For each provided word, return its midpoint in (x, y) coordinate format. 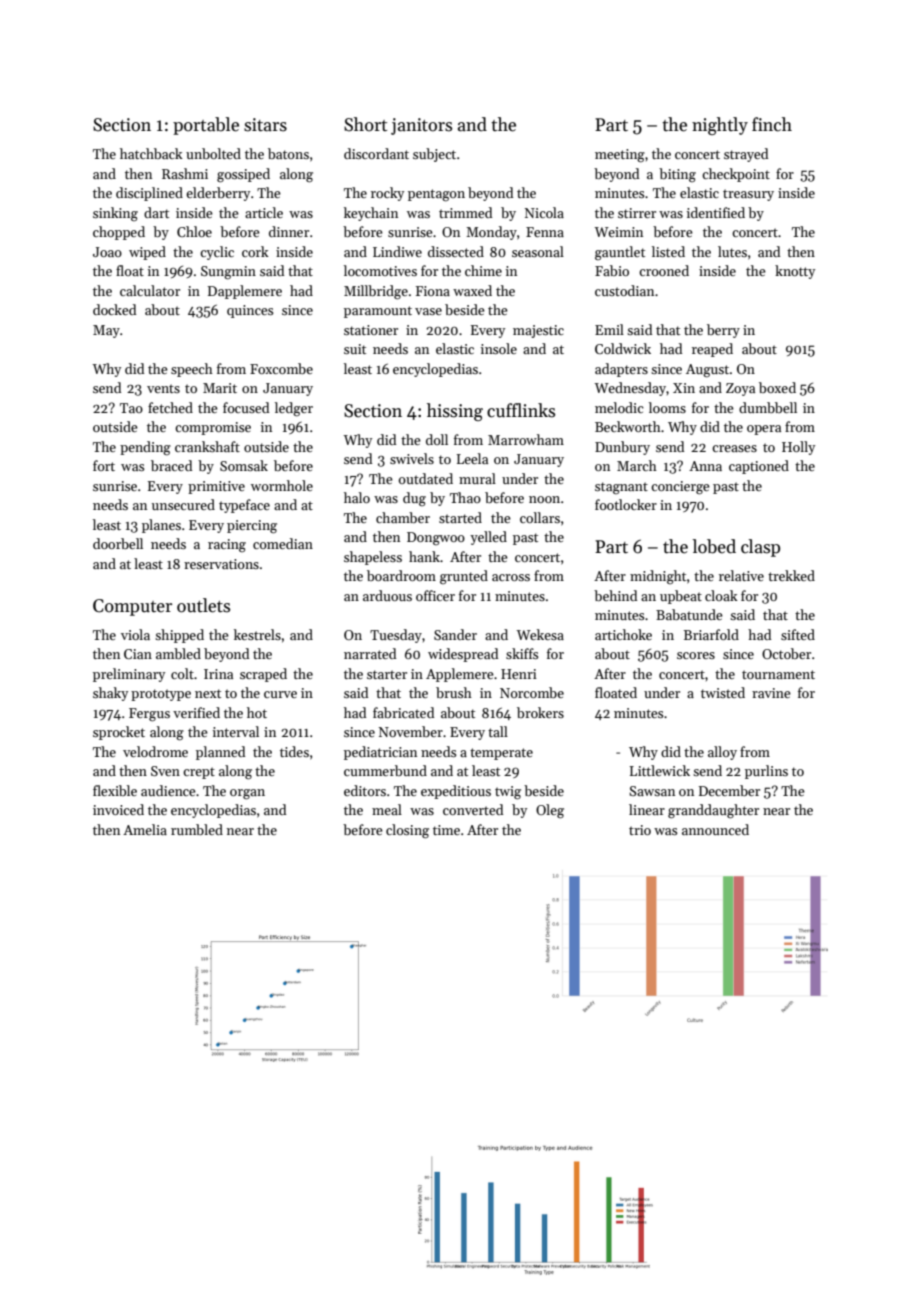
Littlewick (660, 770)
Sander (455, 634)
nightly (720, 126)
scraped (263, 675)
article (264, 212)
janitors (421, 126)
